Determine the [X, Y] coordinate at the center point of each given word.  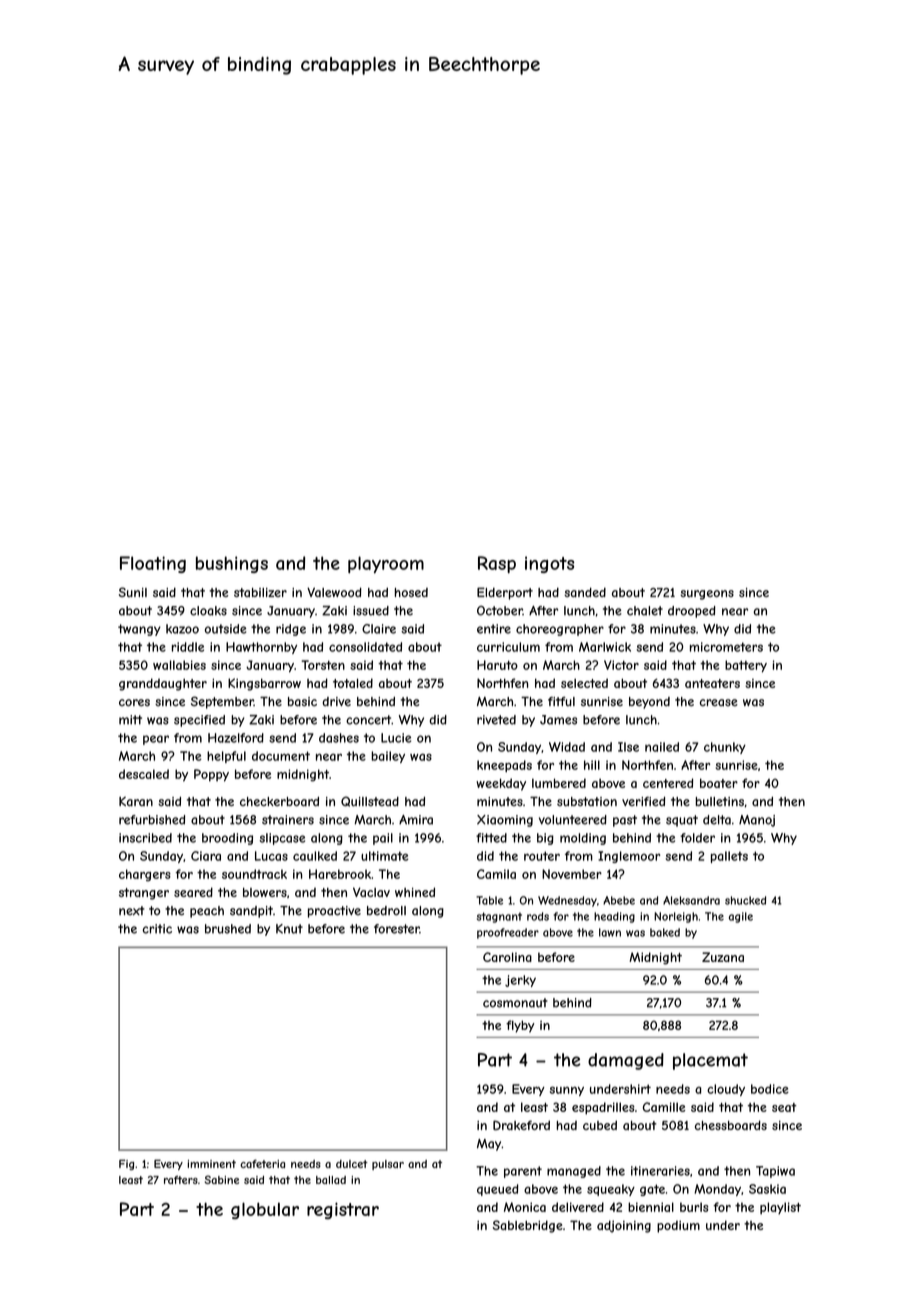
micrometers [726, 647]
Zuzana [723, 957]
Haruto [497, 665]
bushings [232, 564]
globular [265, 1210]
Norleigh [676, 917]
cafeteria [262, 1164]
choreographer [560, 630]
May [489, 1145]
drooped [691, 612]
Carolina [507, 957]
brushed [228, 929]
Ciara [206, 856]
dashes [339, 738]
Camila [496, 874]
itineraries [660, 1171]
